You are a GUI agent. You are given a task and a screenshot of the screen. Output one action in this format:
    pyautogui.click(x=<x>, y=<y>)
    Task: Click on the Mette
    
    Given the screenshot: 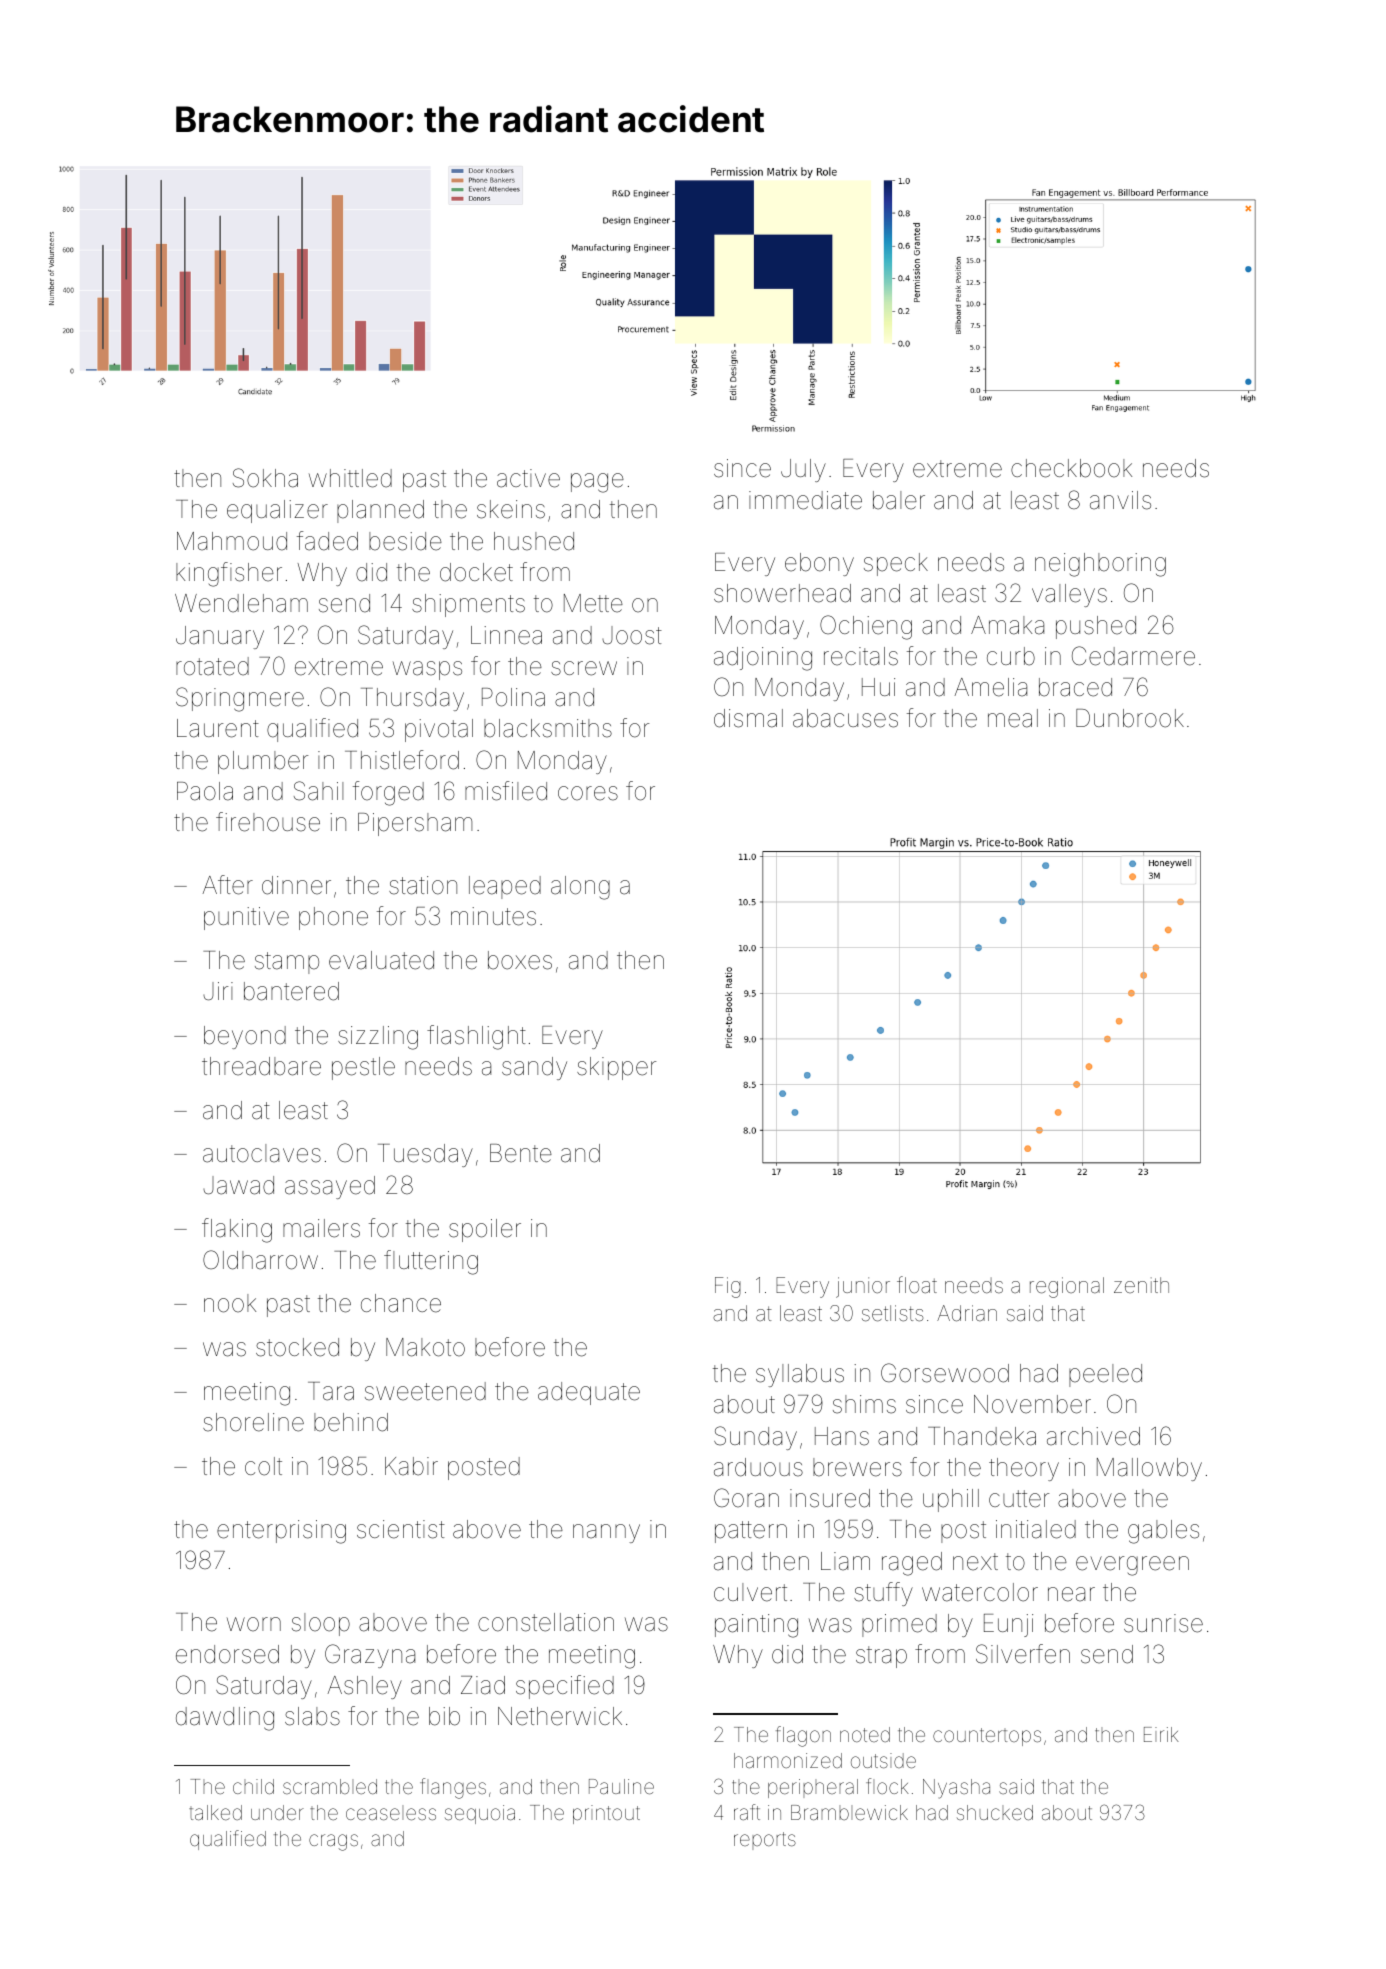 What is the action you would take?
    pyautogui.click(x=593, y=603)
